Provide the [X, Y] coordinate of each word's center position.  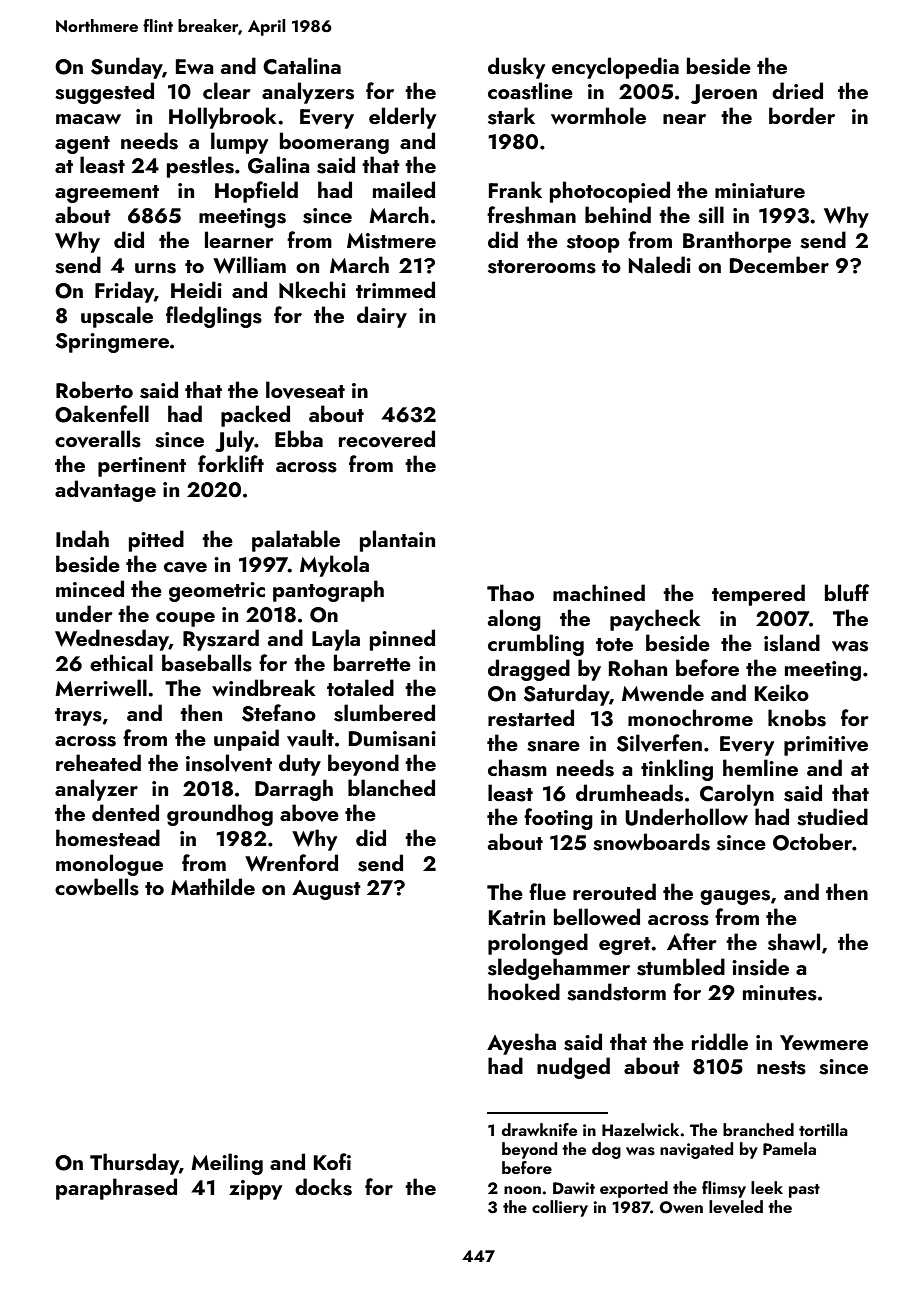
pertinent [142, 467]
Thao [510, 592]
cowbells [97, 887]
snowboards [651, 842]
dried [797, 90]
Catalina [302, 66]
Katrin [517, 917]
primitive [826, 746]
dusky [516, 68]
